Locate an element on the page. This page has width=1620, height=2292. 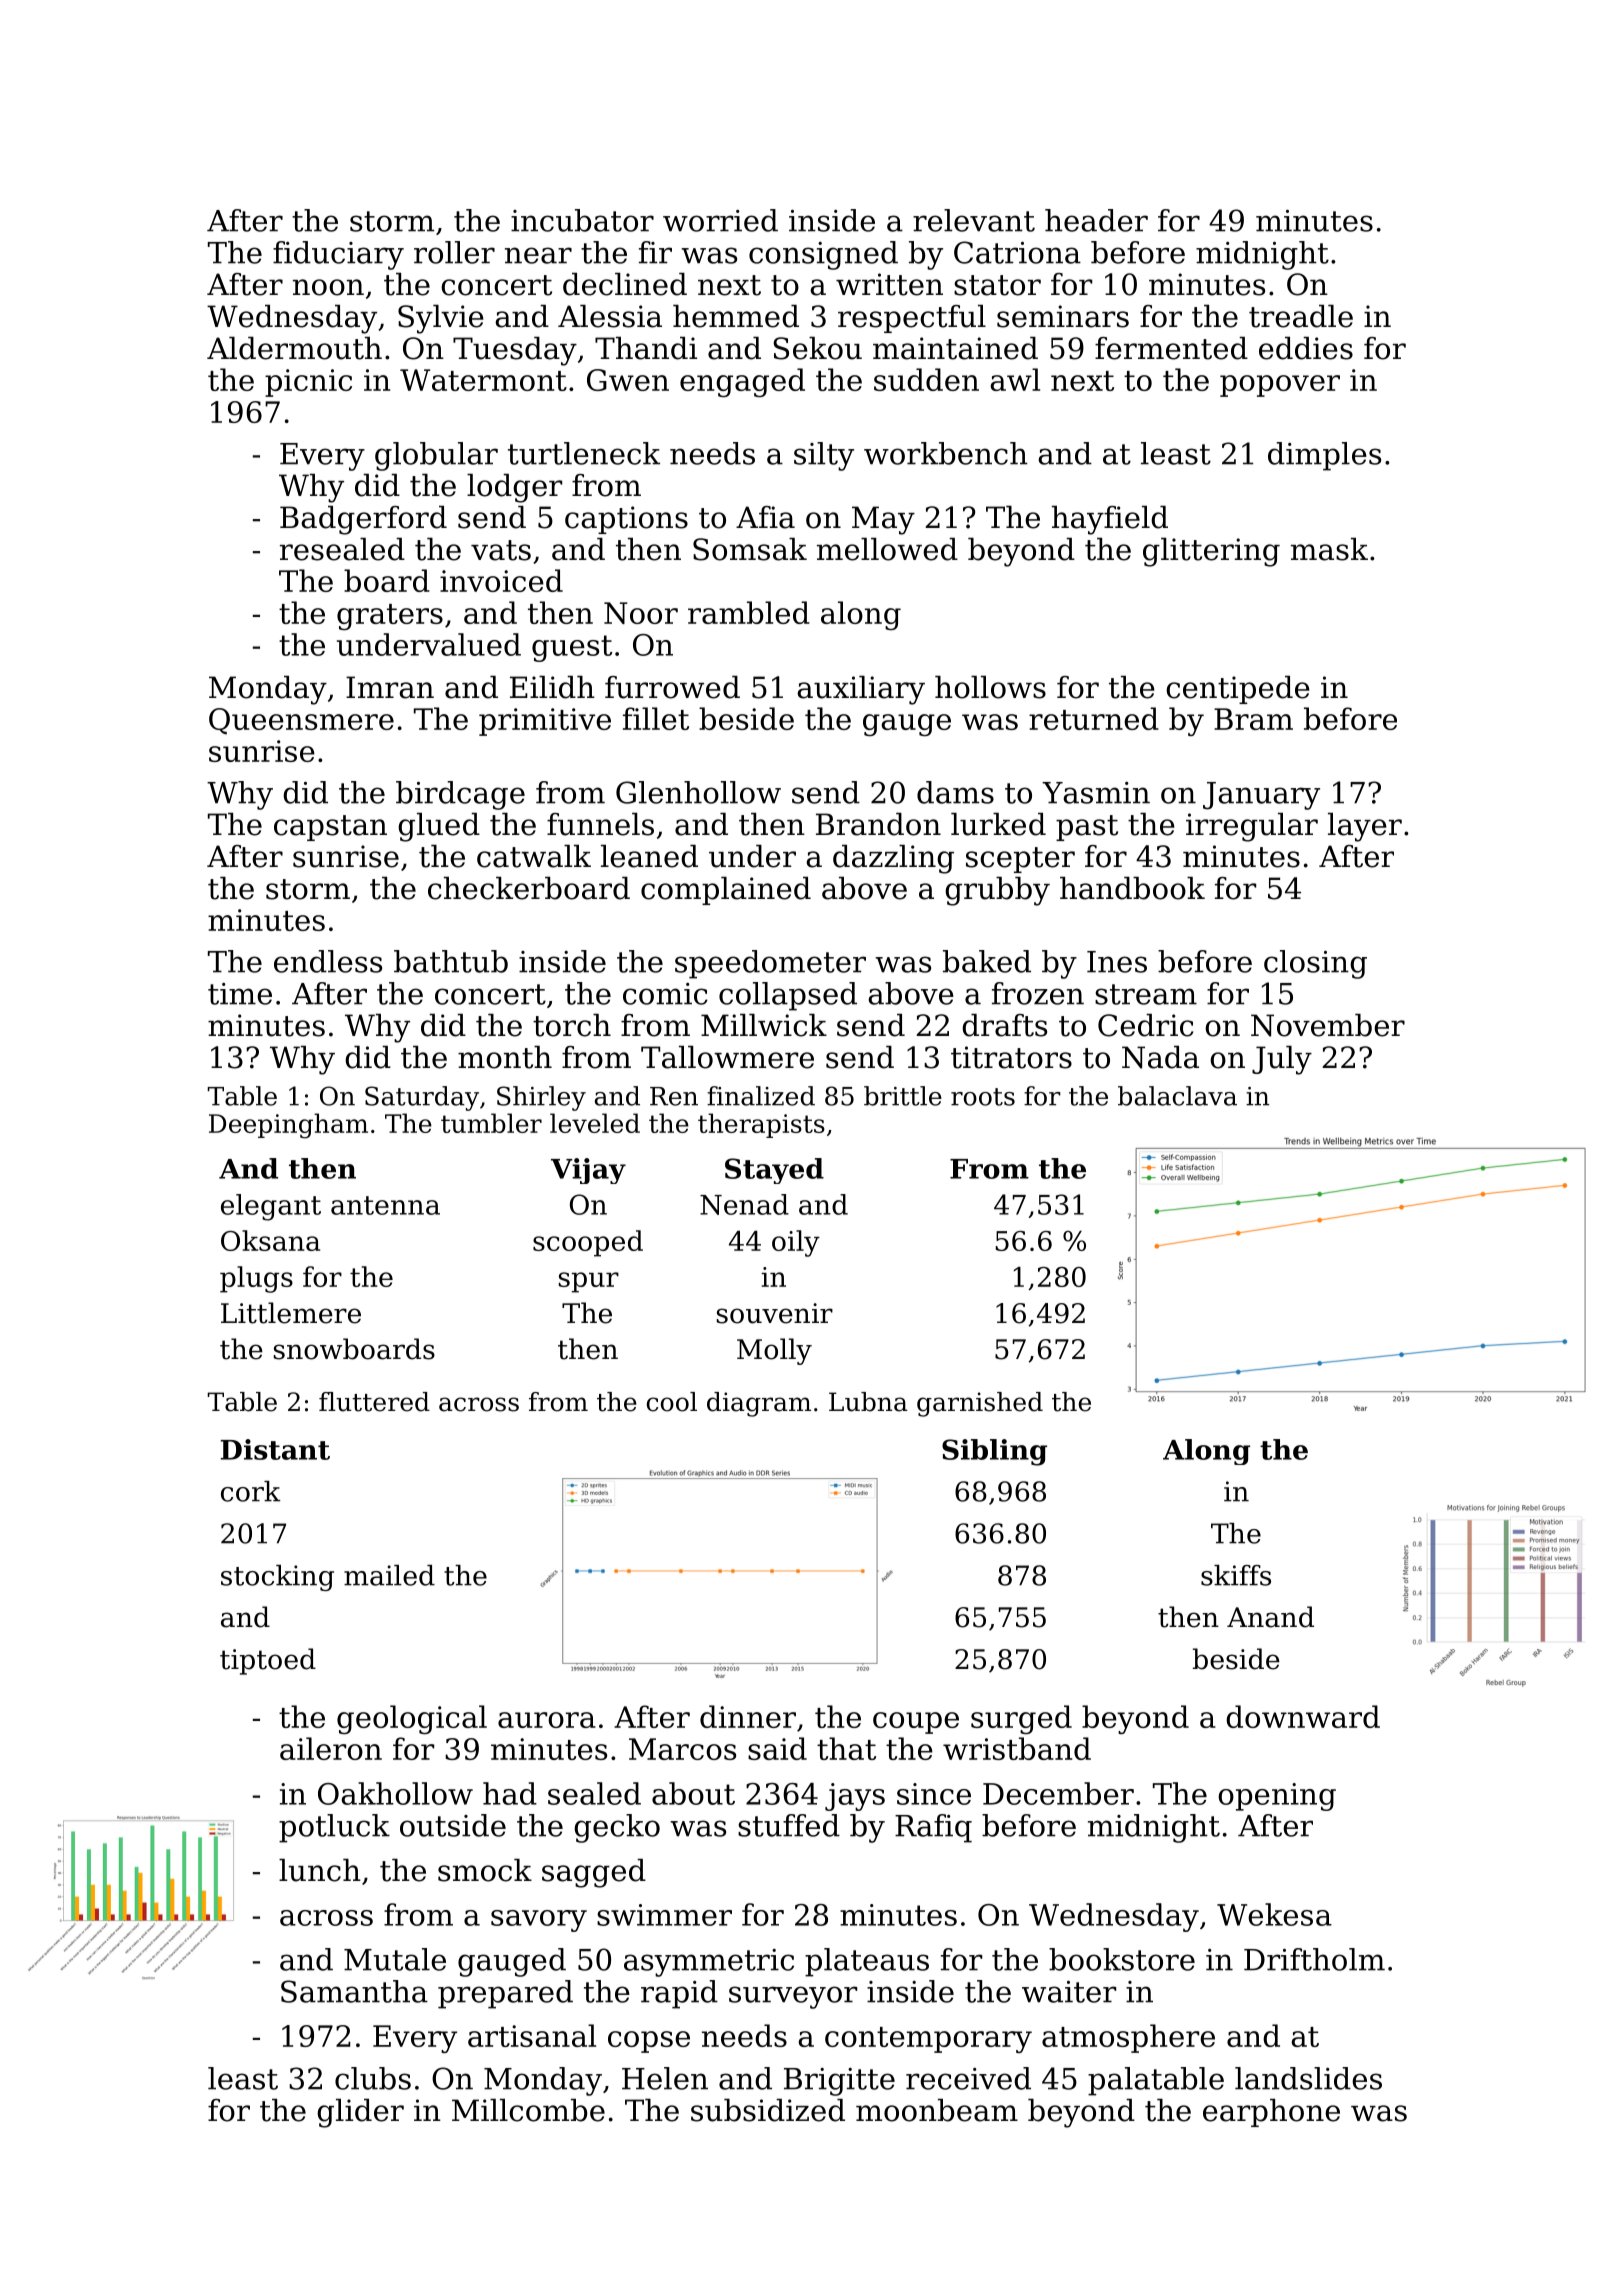
lurked is located at coordinates (998, 824).
